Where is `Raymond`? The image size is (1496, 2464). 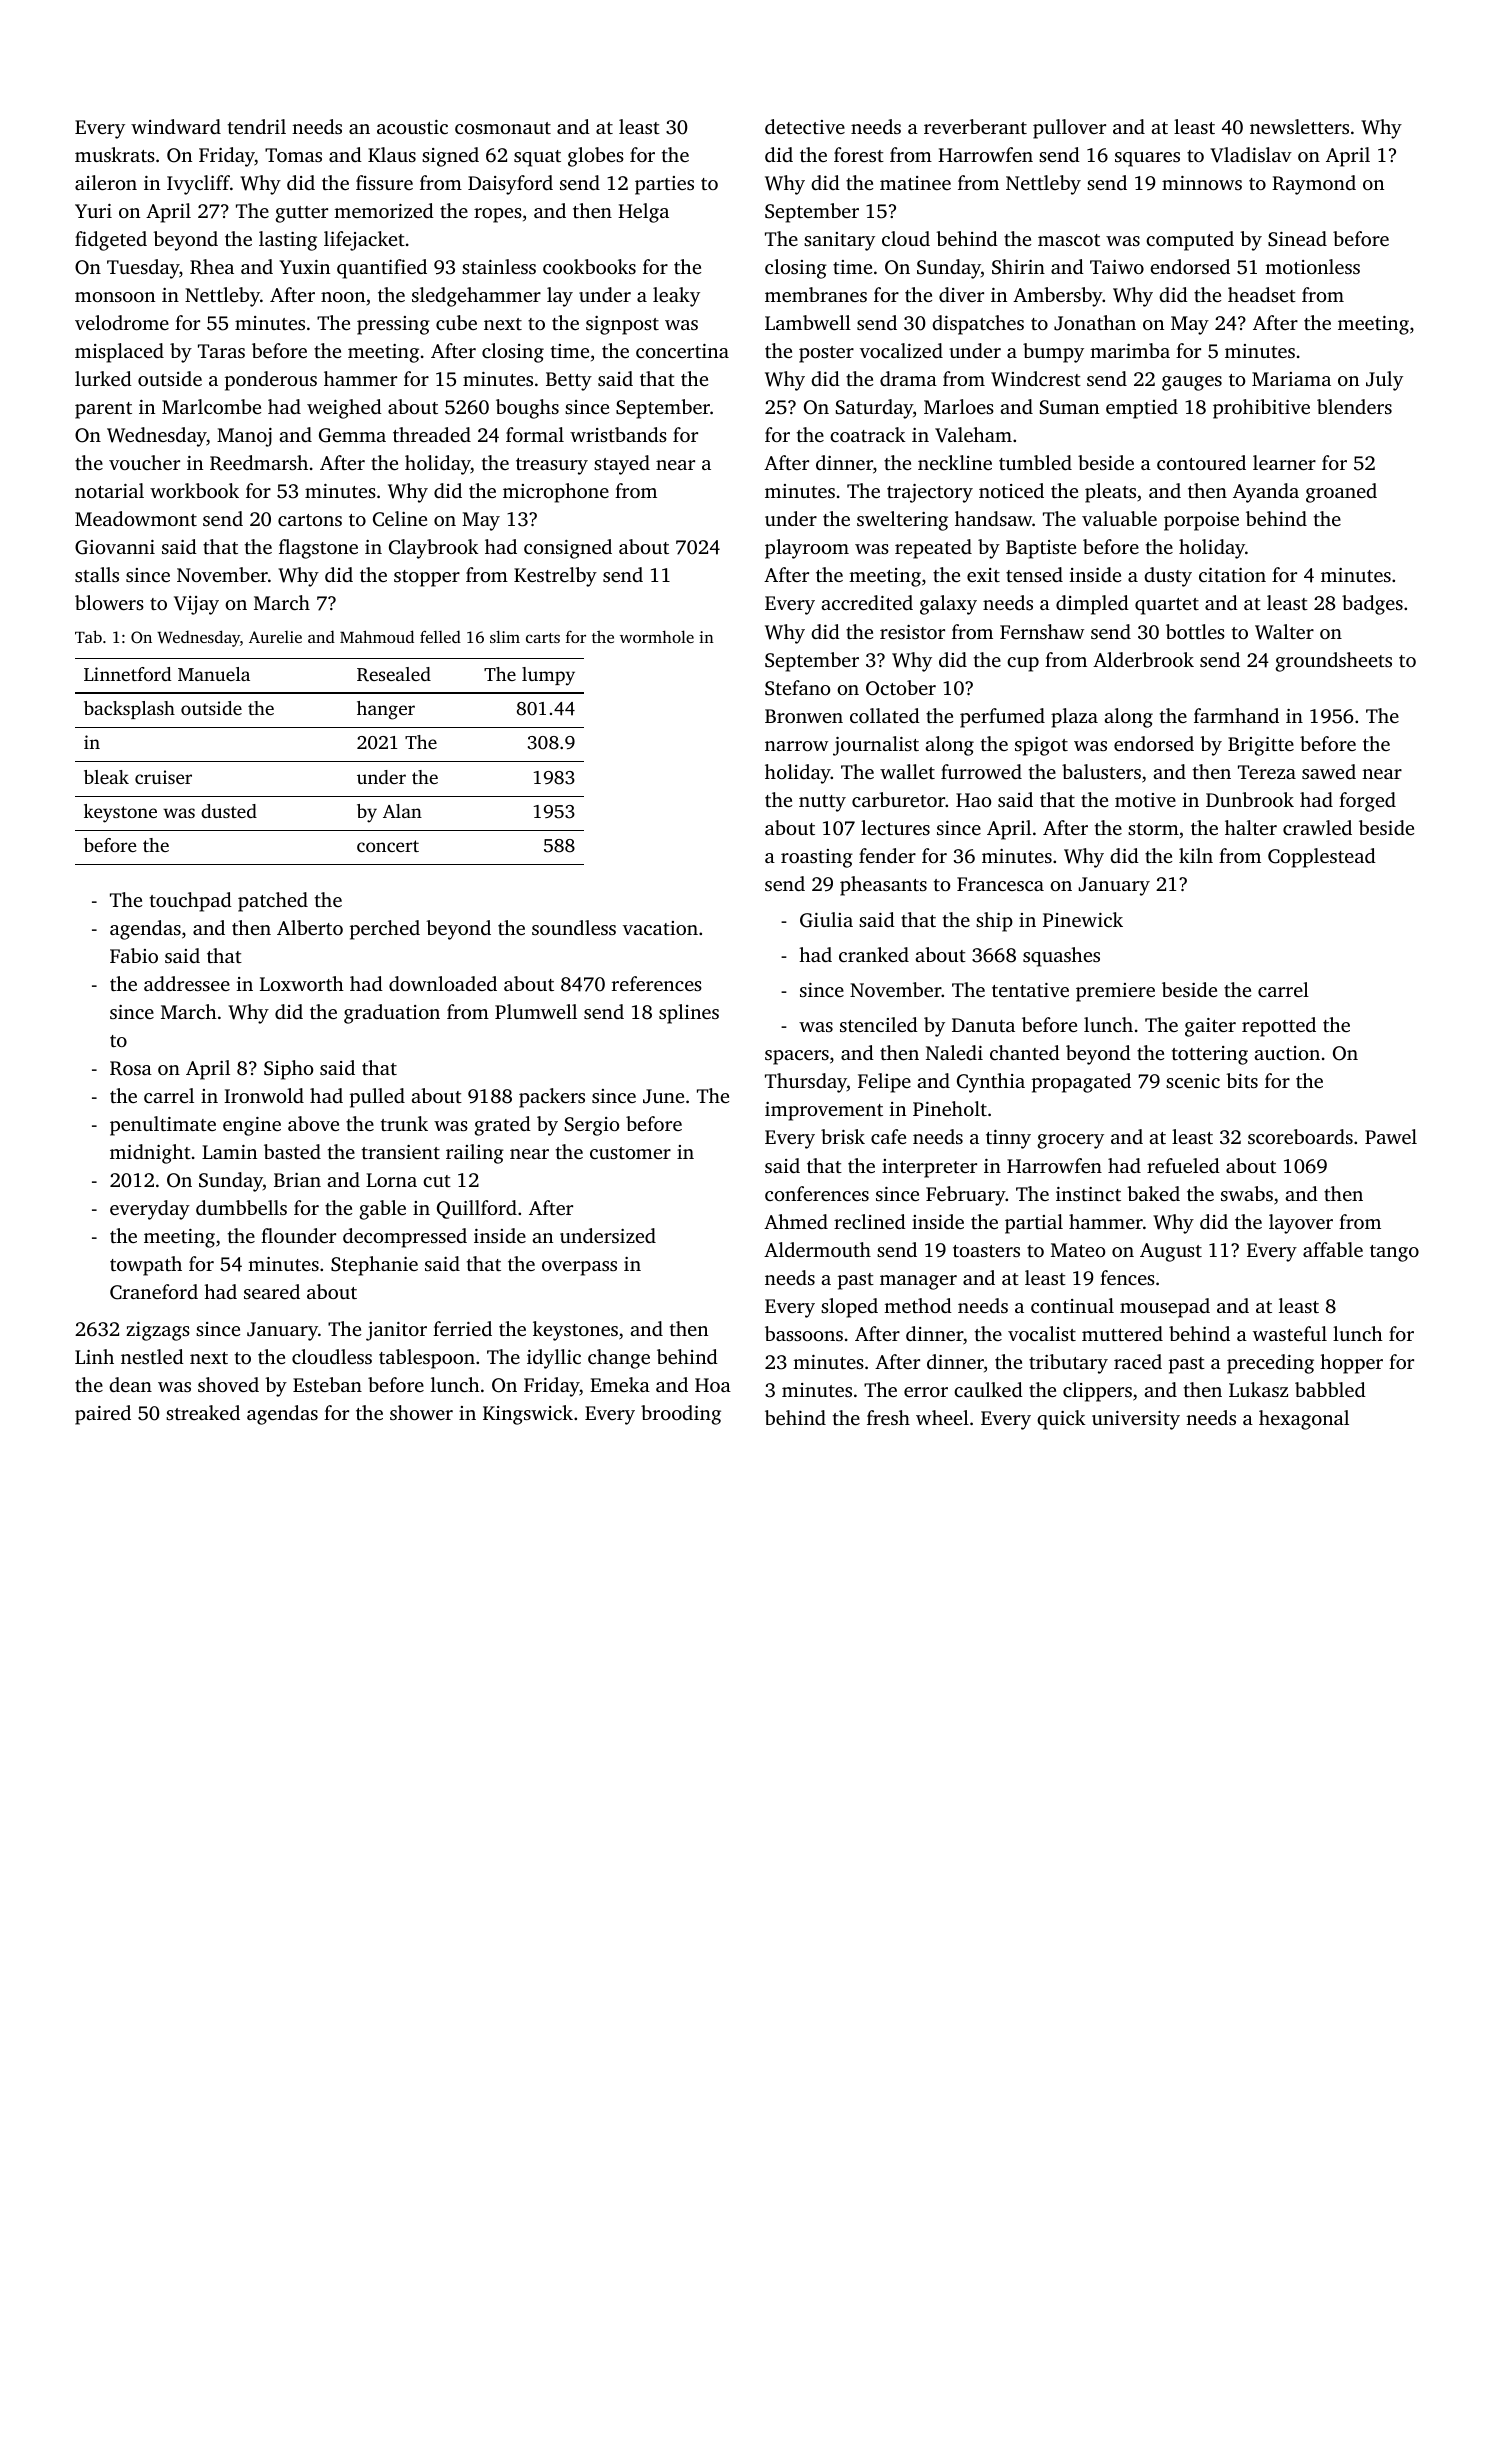 Raymond is located at coordinates (1314, 185).
